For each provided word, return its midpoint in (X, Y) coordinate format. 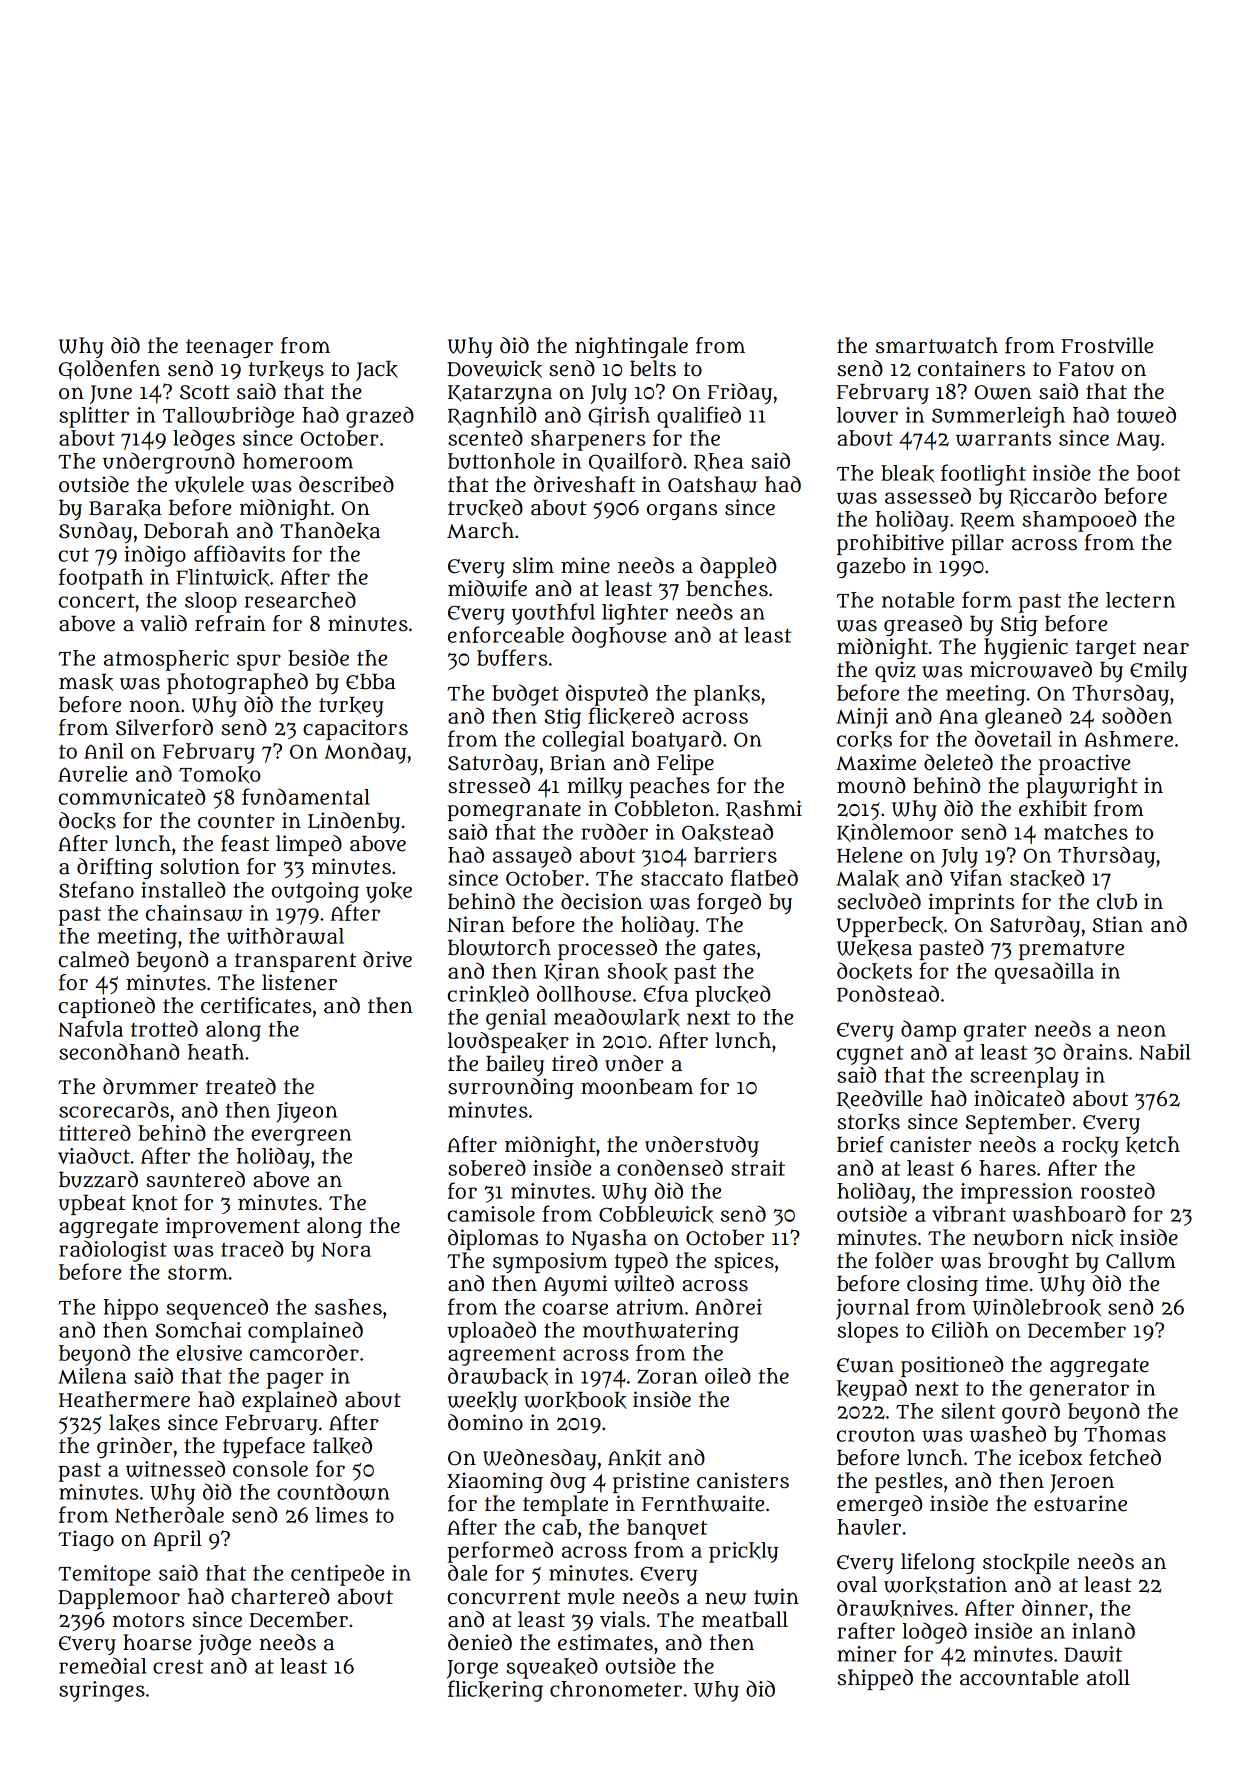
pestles (909, 1482)
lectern (1140, 600)
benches (727, 588)
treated (241, 1086)
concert (97, 601)
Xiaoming (495, 1482)
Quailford (635, 462)
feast (245, 843)
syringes (102, 1691)
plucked (732, 996)
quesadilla (1044, 973)
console (270, 1469)
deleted (958, 762)
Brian (578, 762)
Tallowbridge (228, 417)
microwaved (1031, 669)
